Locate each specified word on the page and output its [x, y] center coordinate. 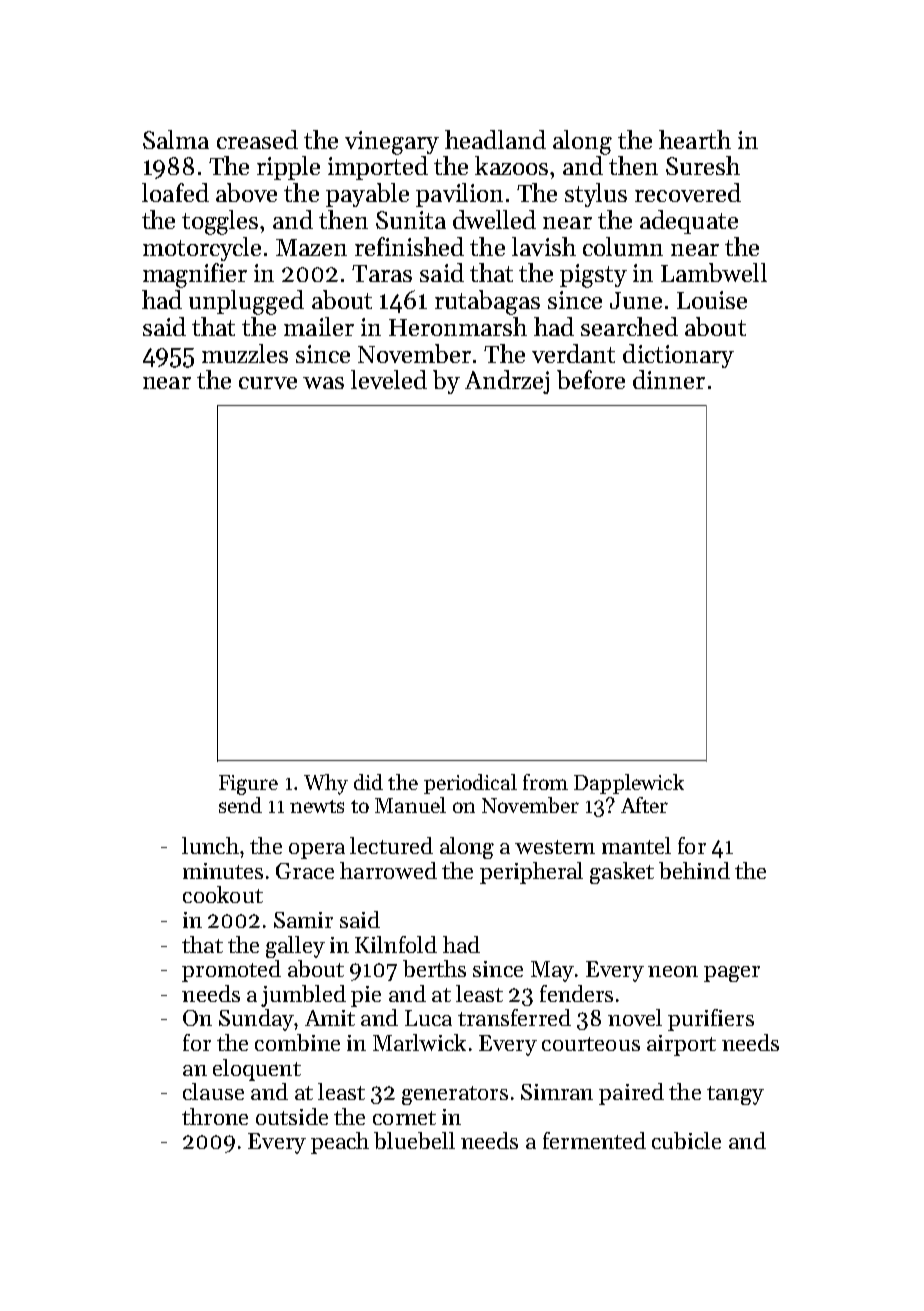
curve [268, 383]
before [591, 379]
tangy [735, 1095]
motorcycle [202, 249]
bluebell [414, 1140]
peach [340, 1143]
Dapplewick [629, 784]
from [545, 782]
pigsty [593, 276]
